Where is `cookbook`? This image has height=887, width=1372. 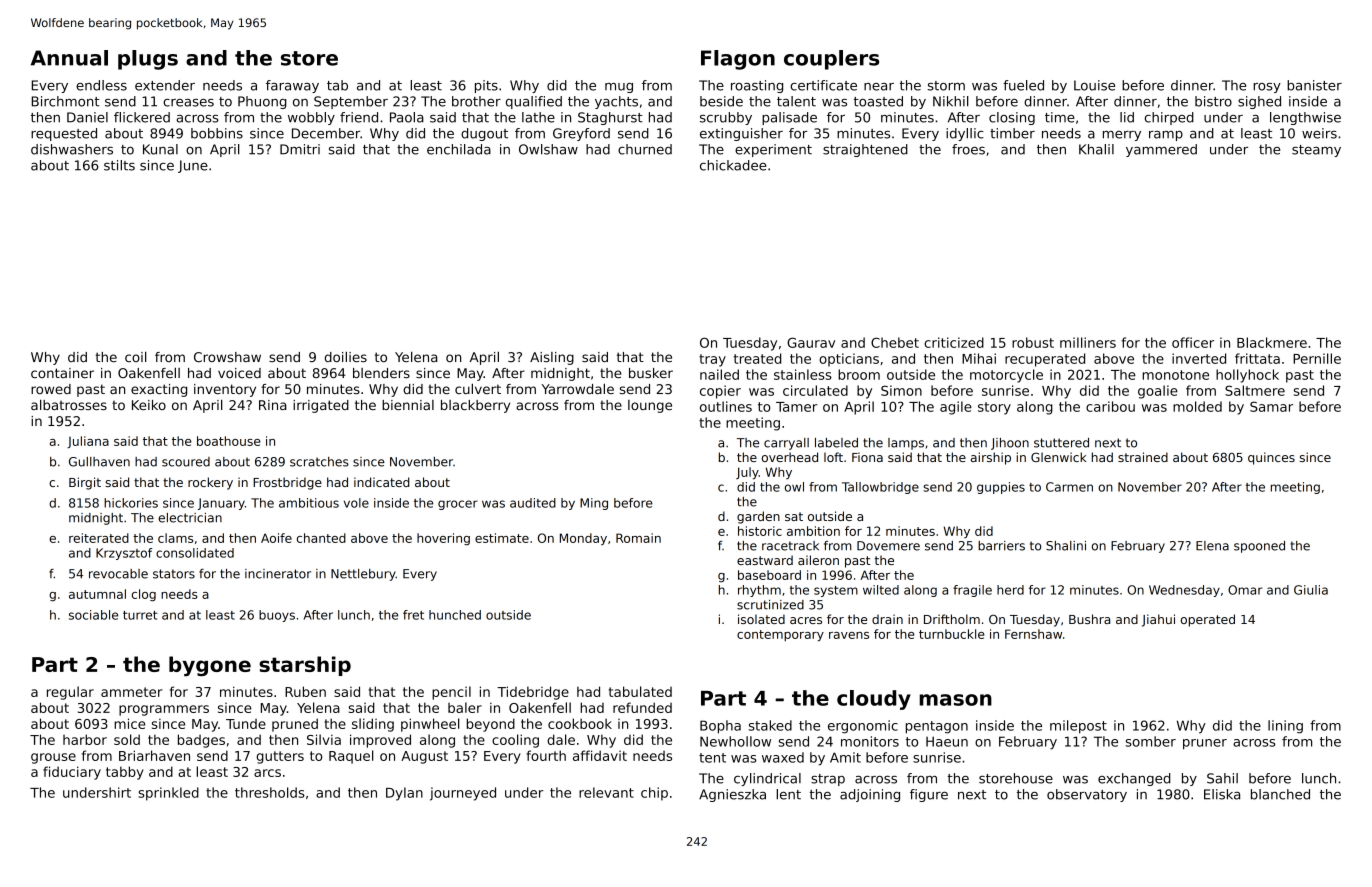
cookbook is located at coordinates (580, 723).
